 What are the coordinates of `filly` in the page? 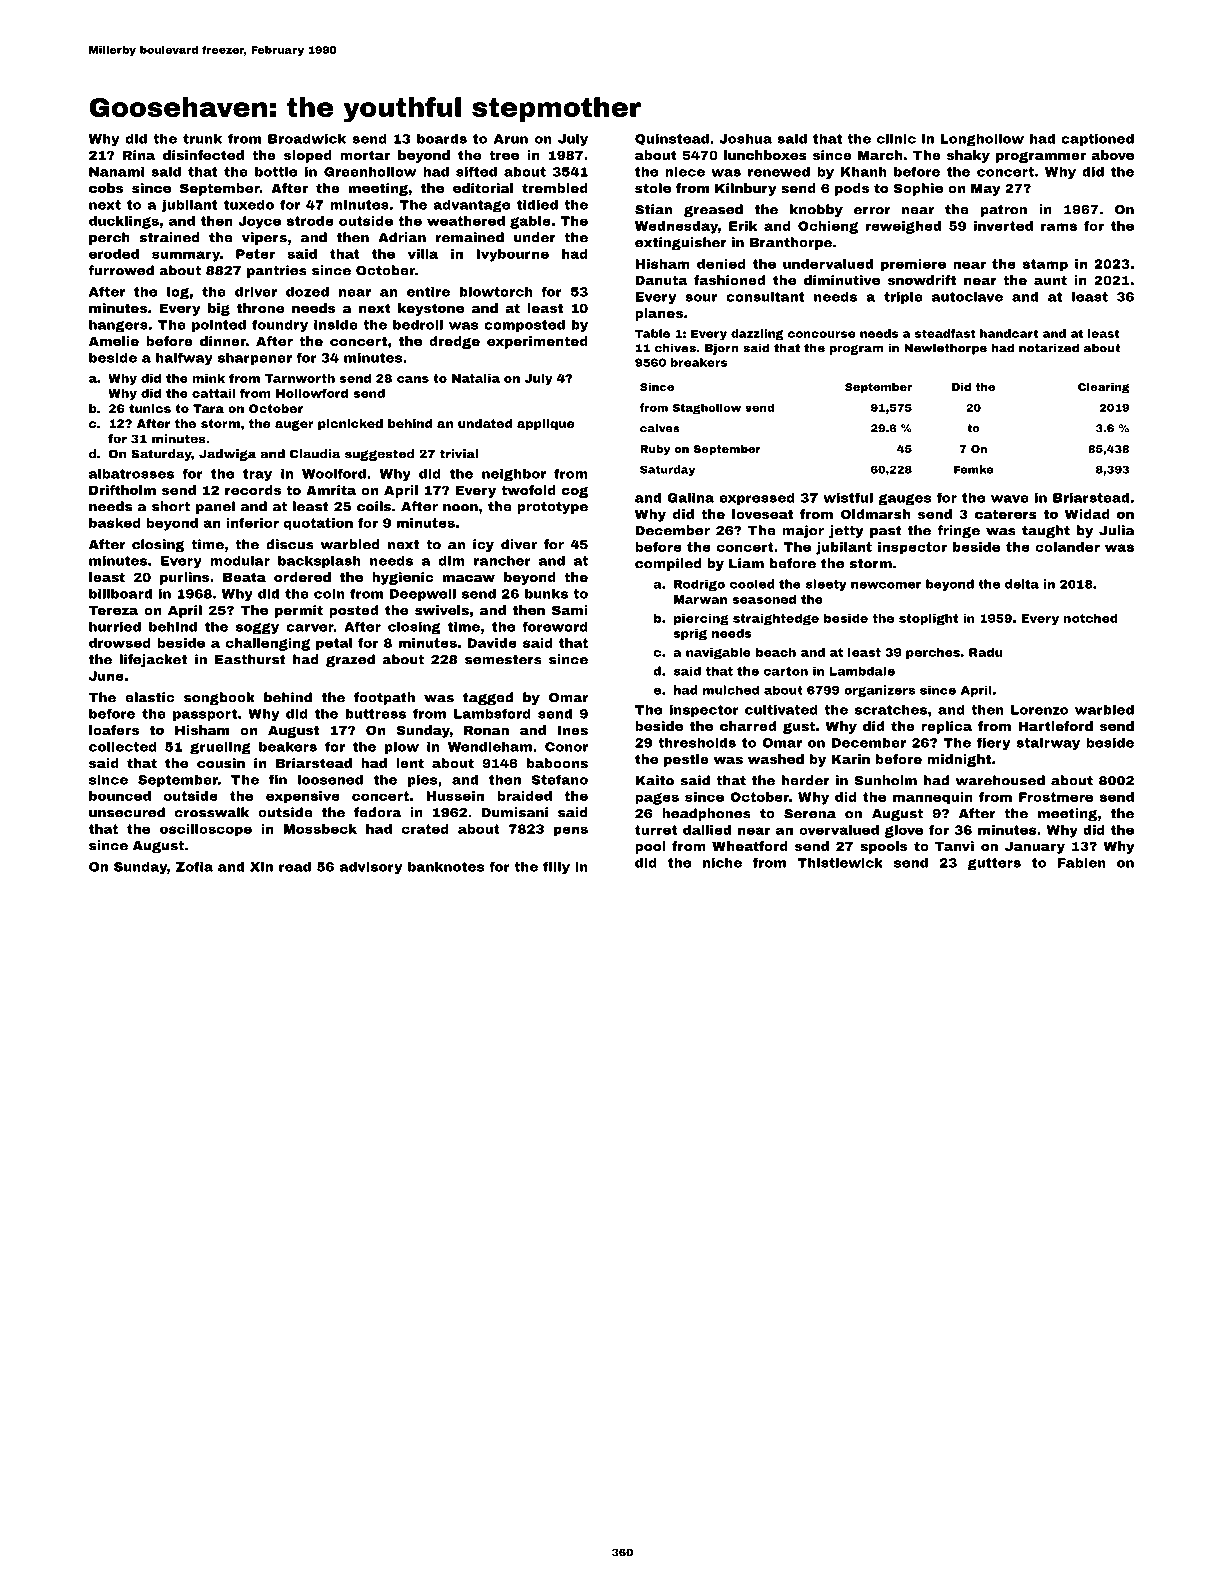 It's located at (556, 868).
